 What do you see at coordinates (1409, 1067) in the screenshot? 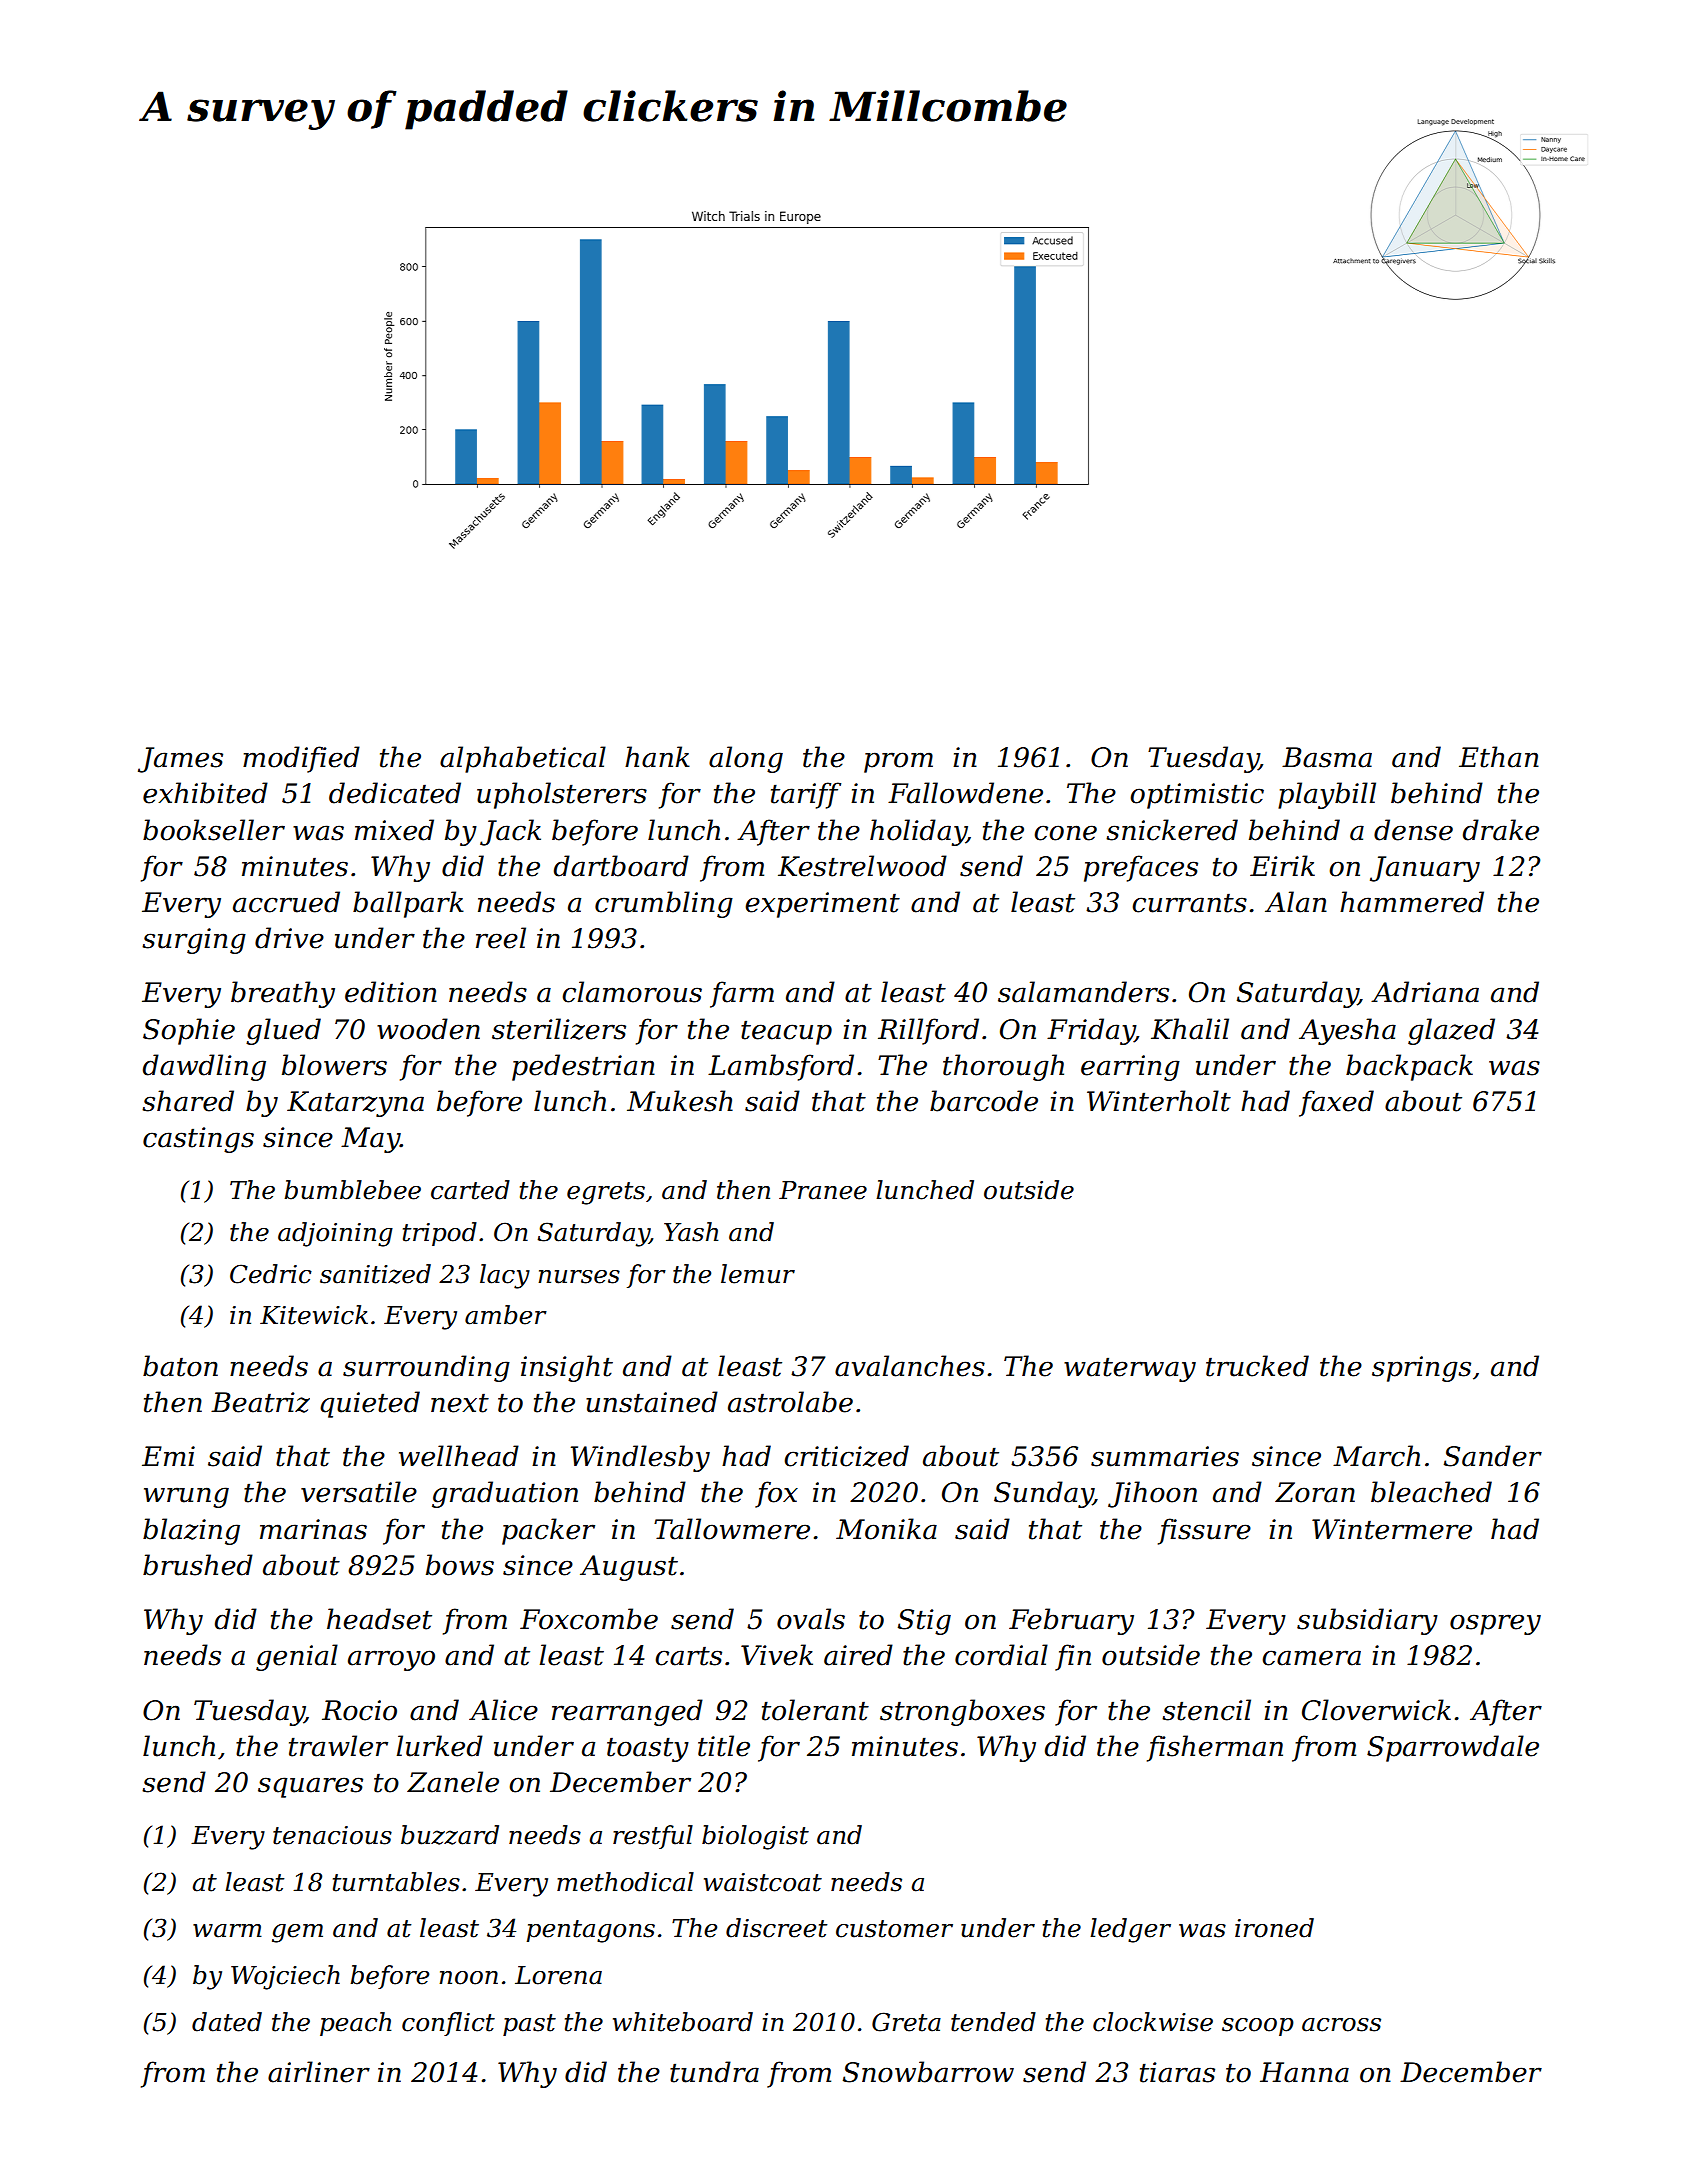
I see `backpack` at bounding box center [1409, 1067].
